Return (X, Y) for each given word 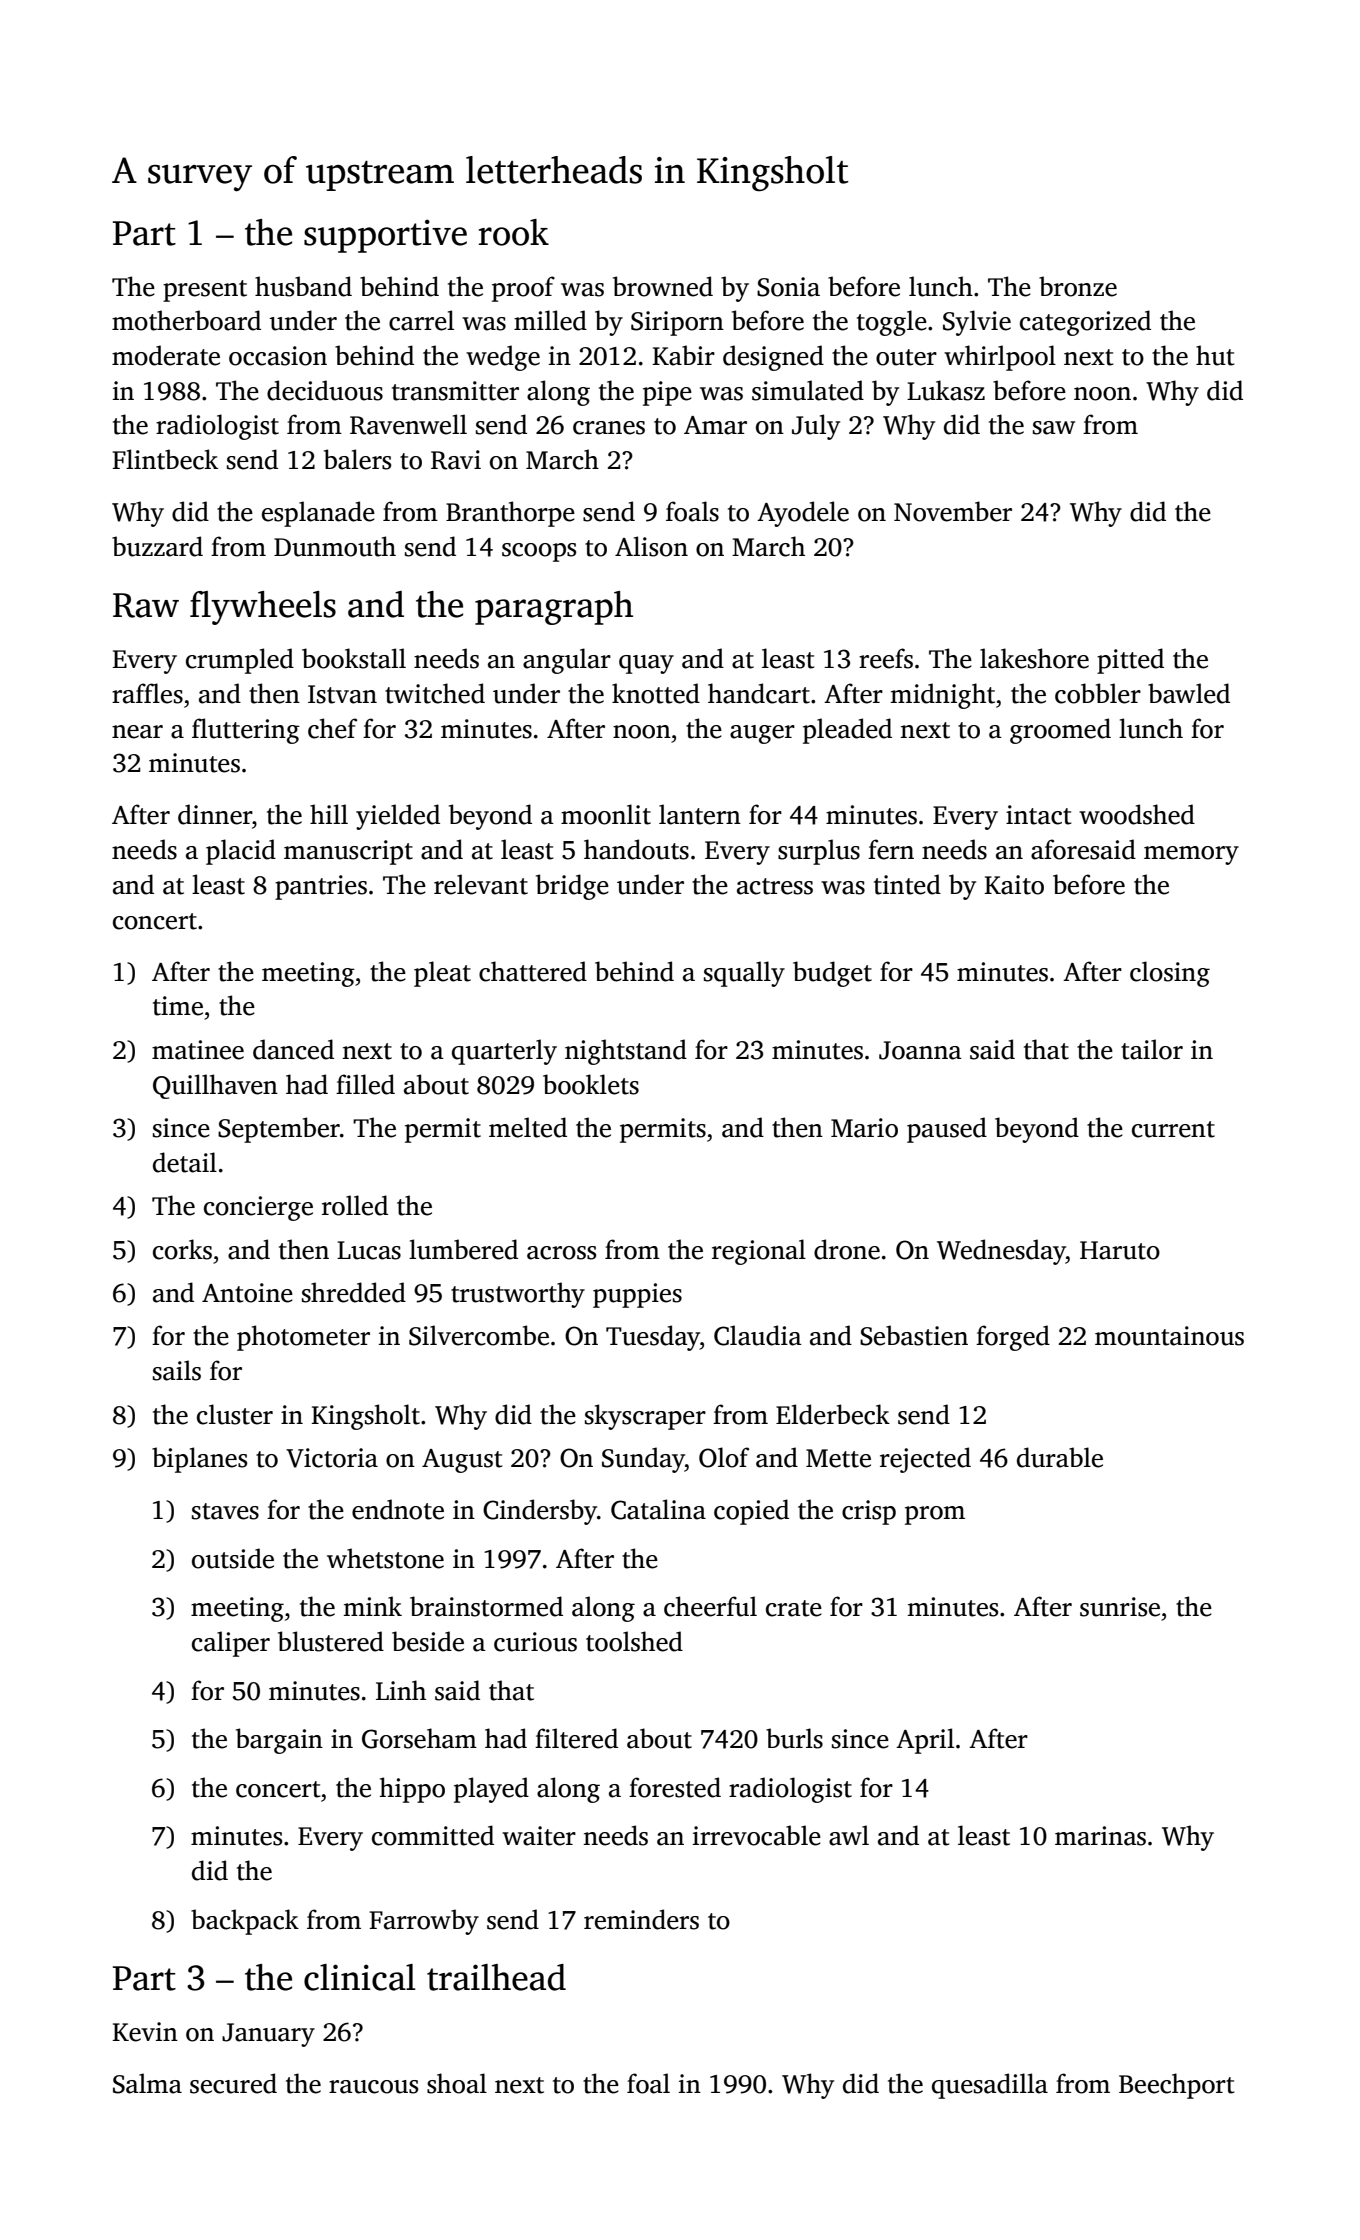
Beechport (1177, 2086)
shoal (457, 2083)
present (205, 291)
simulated (808, 390)
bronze (1078, 286)
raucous (373, 2087)
